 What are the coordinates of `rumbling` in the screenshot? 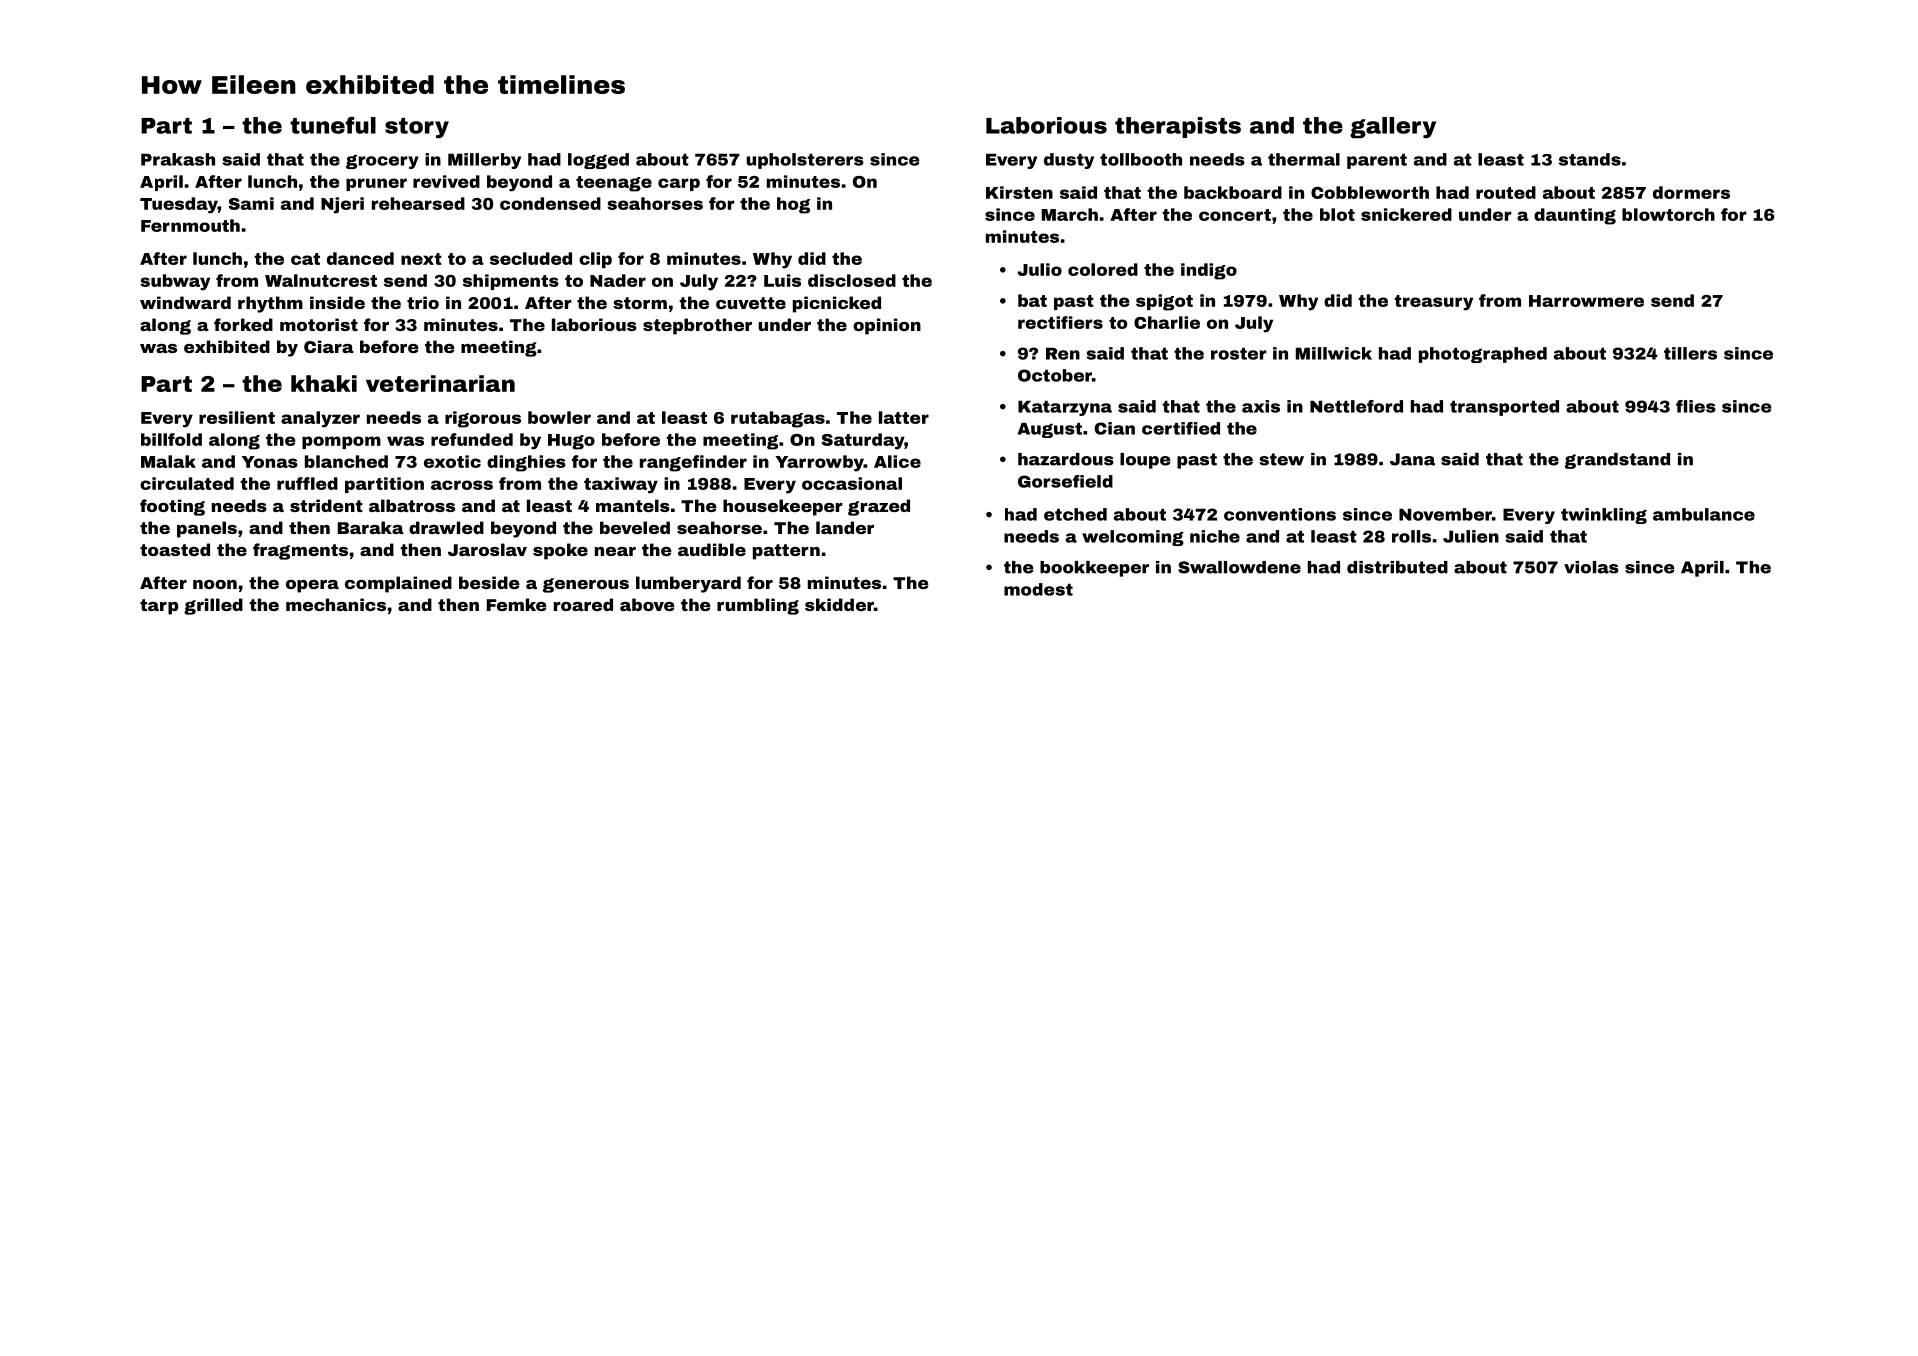 It's located at (758, 606).
